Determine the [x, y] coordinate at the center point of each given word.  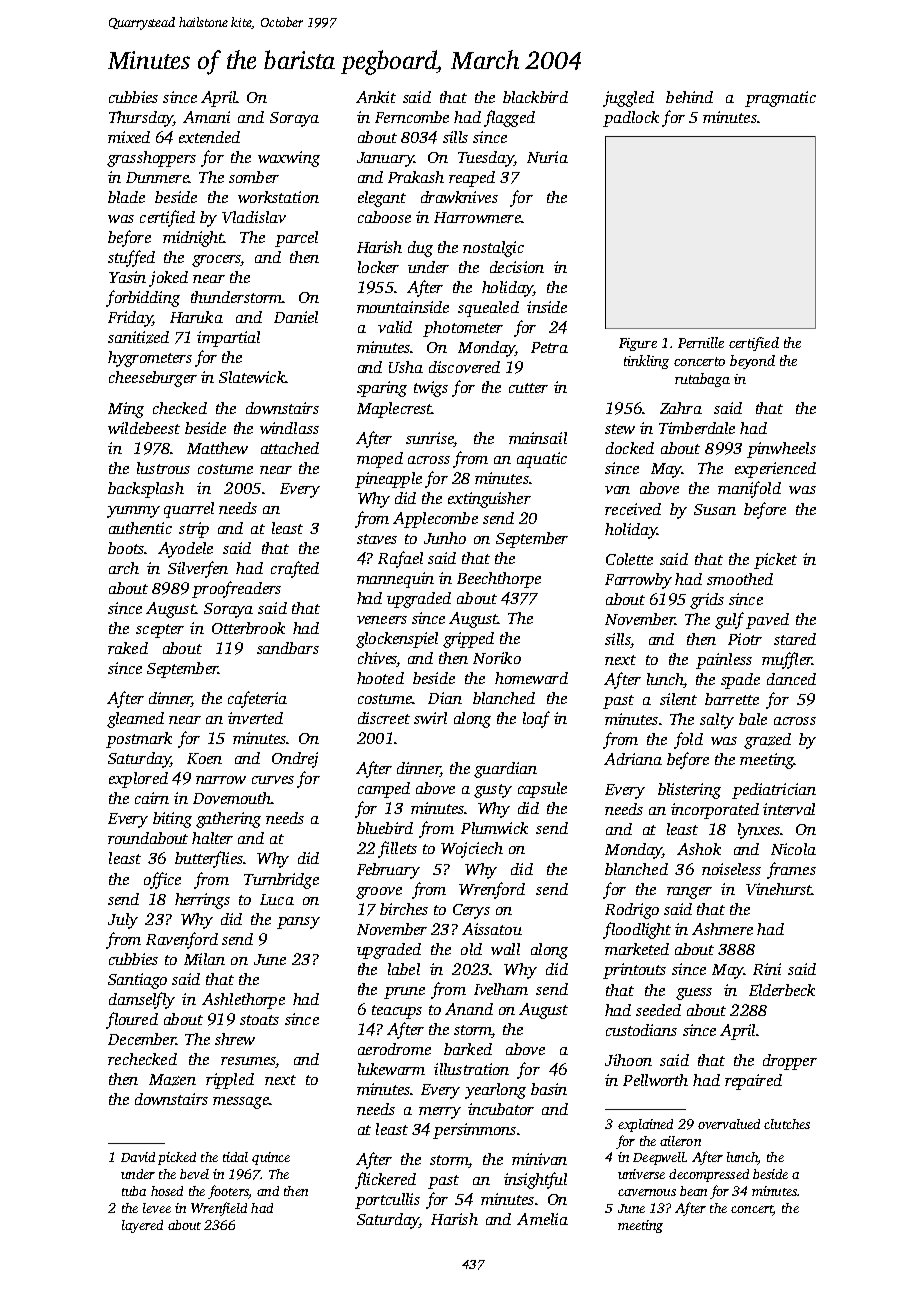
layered [142, 1226]
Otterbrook [248, 628]
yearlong [495, 1091]
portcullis [387, 1201]
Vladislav [254, 217]
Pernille [701, 342]
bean [693, 1191]
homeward [531, 678]
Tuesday [486, 159]
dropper [790, 1062]
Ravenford [182, 940]
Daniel [296, 317]
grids [707, 601]
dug [420, 249]
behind [689, 97]
